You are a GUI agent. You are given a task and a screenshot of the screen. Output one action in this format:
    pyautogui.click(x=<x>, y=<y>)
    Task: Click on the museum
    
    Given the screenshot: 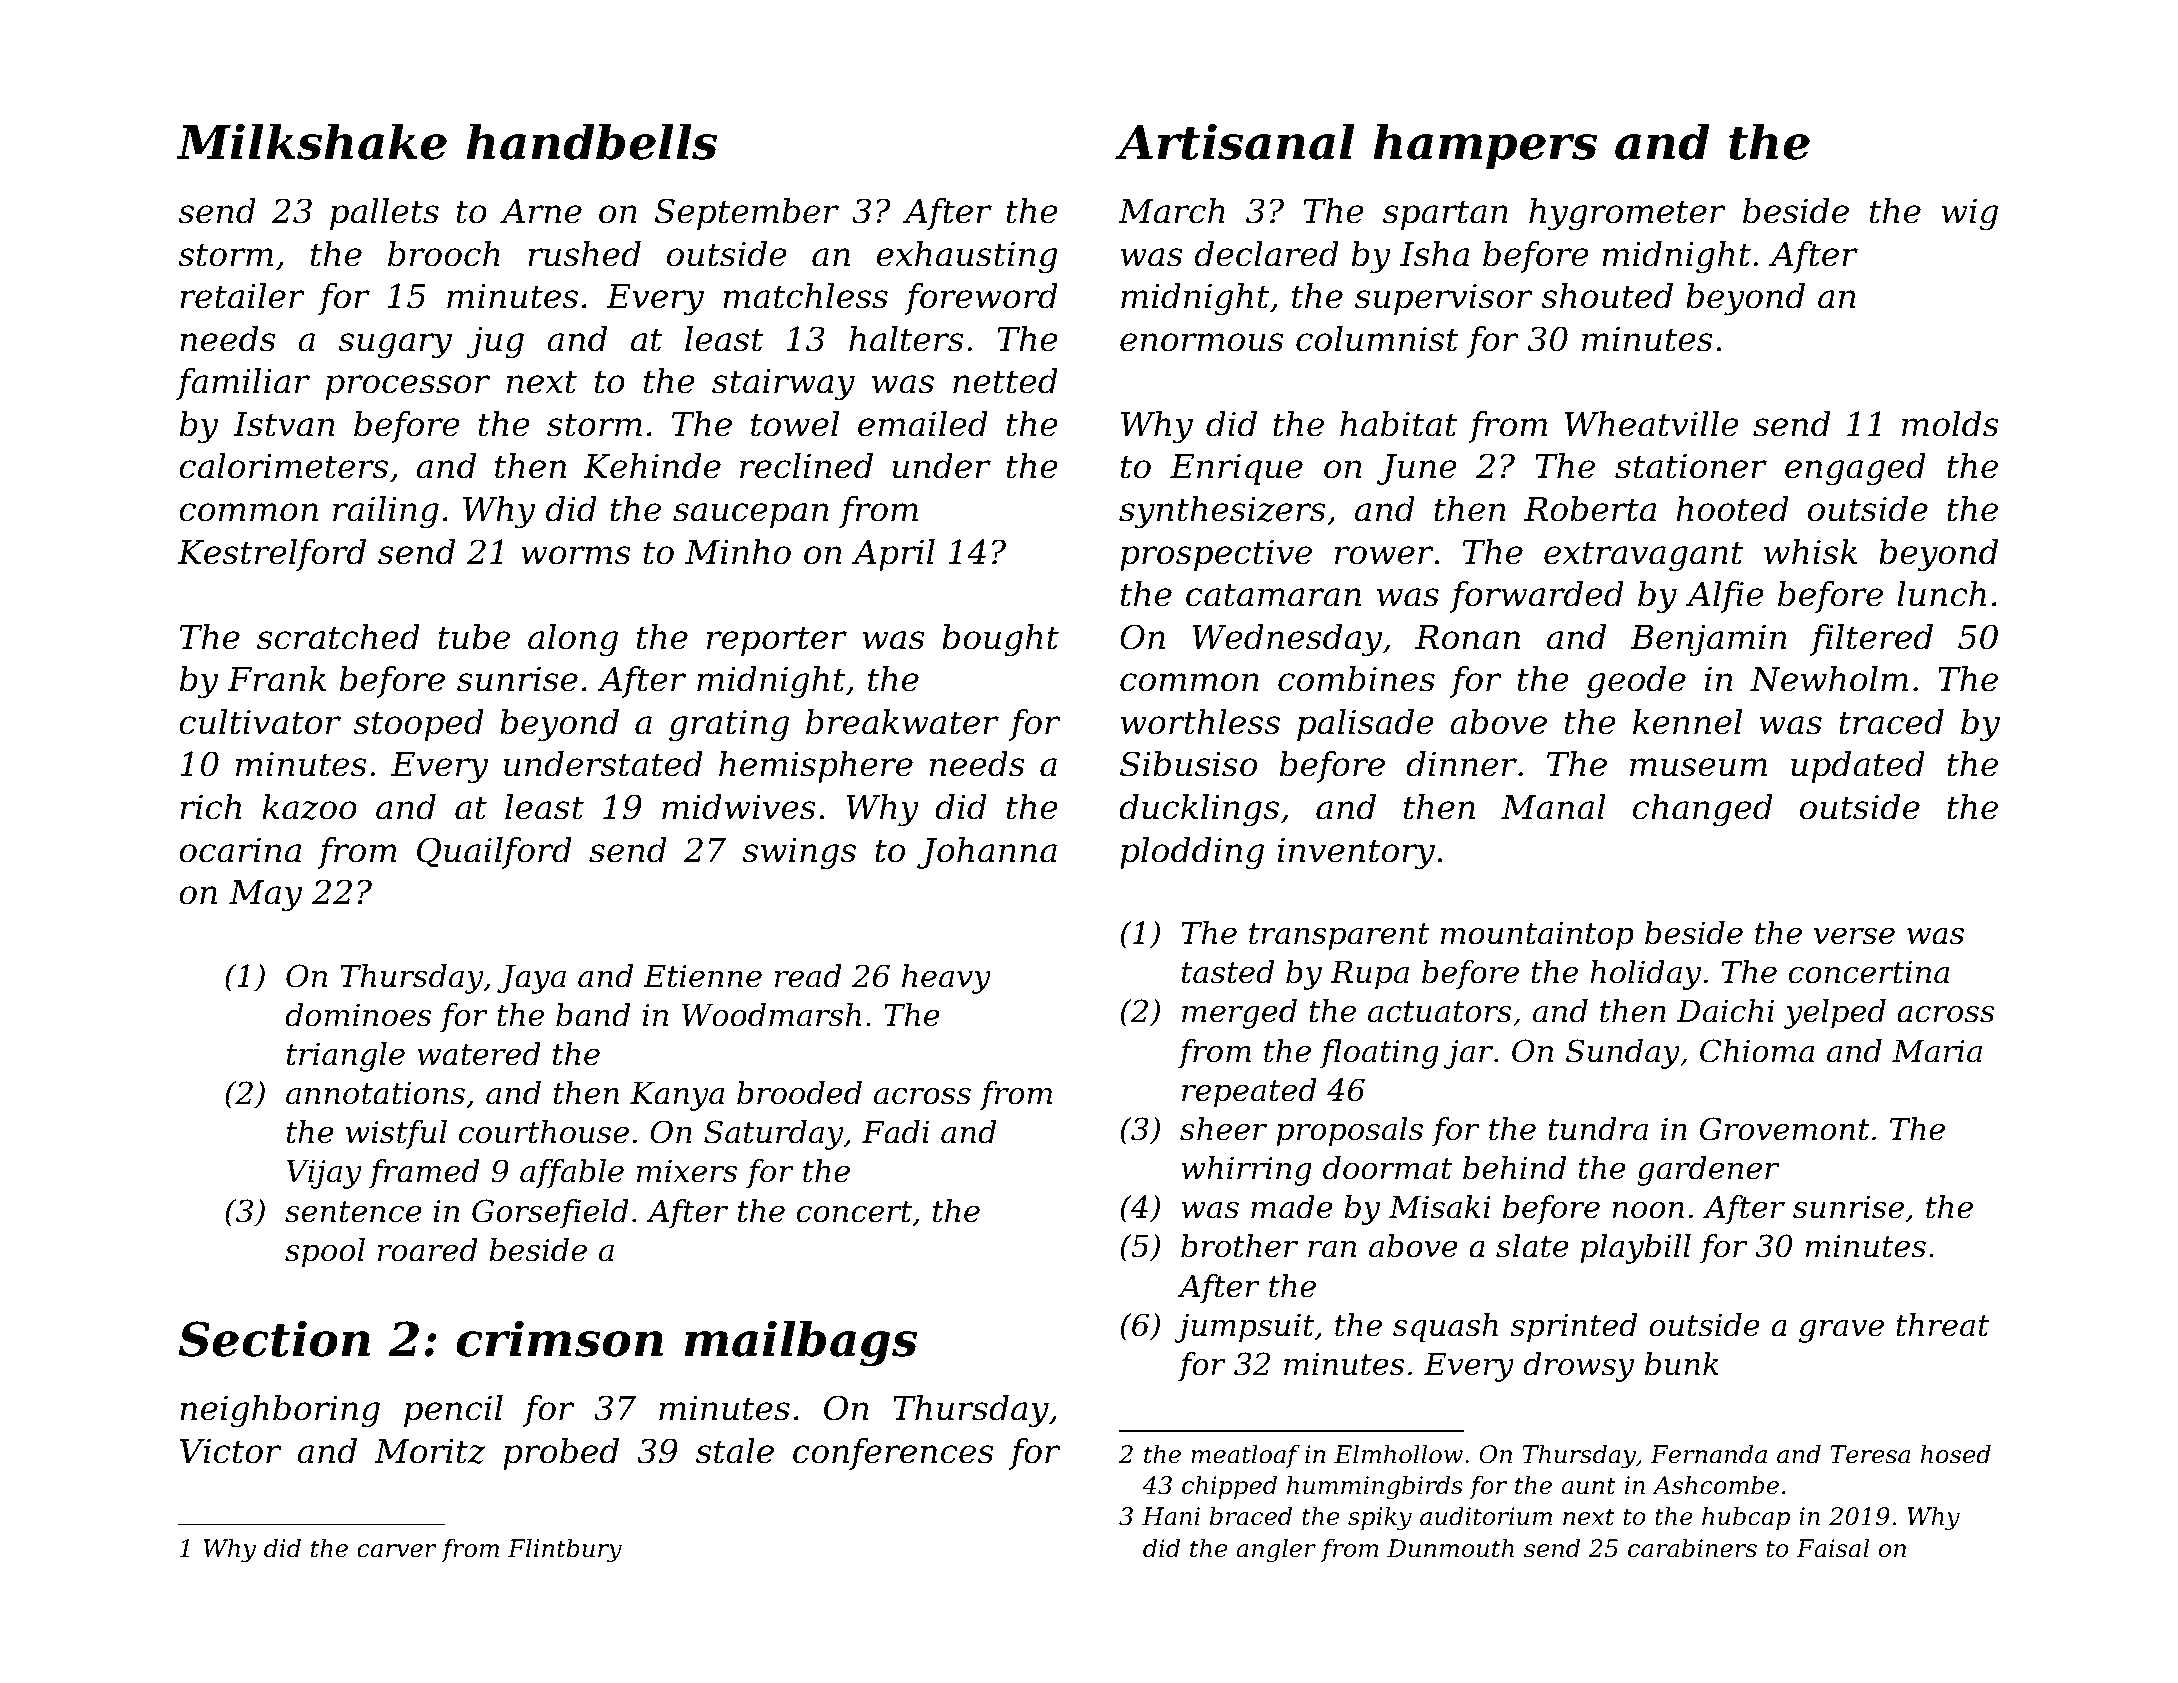 What is the action you would take?
    pyautogui.click(x=1698, y=767)
